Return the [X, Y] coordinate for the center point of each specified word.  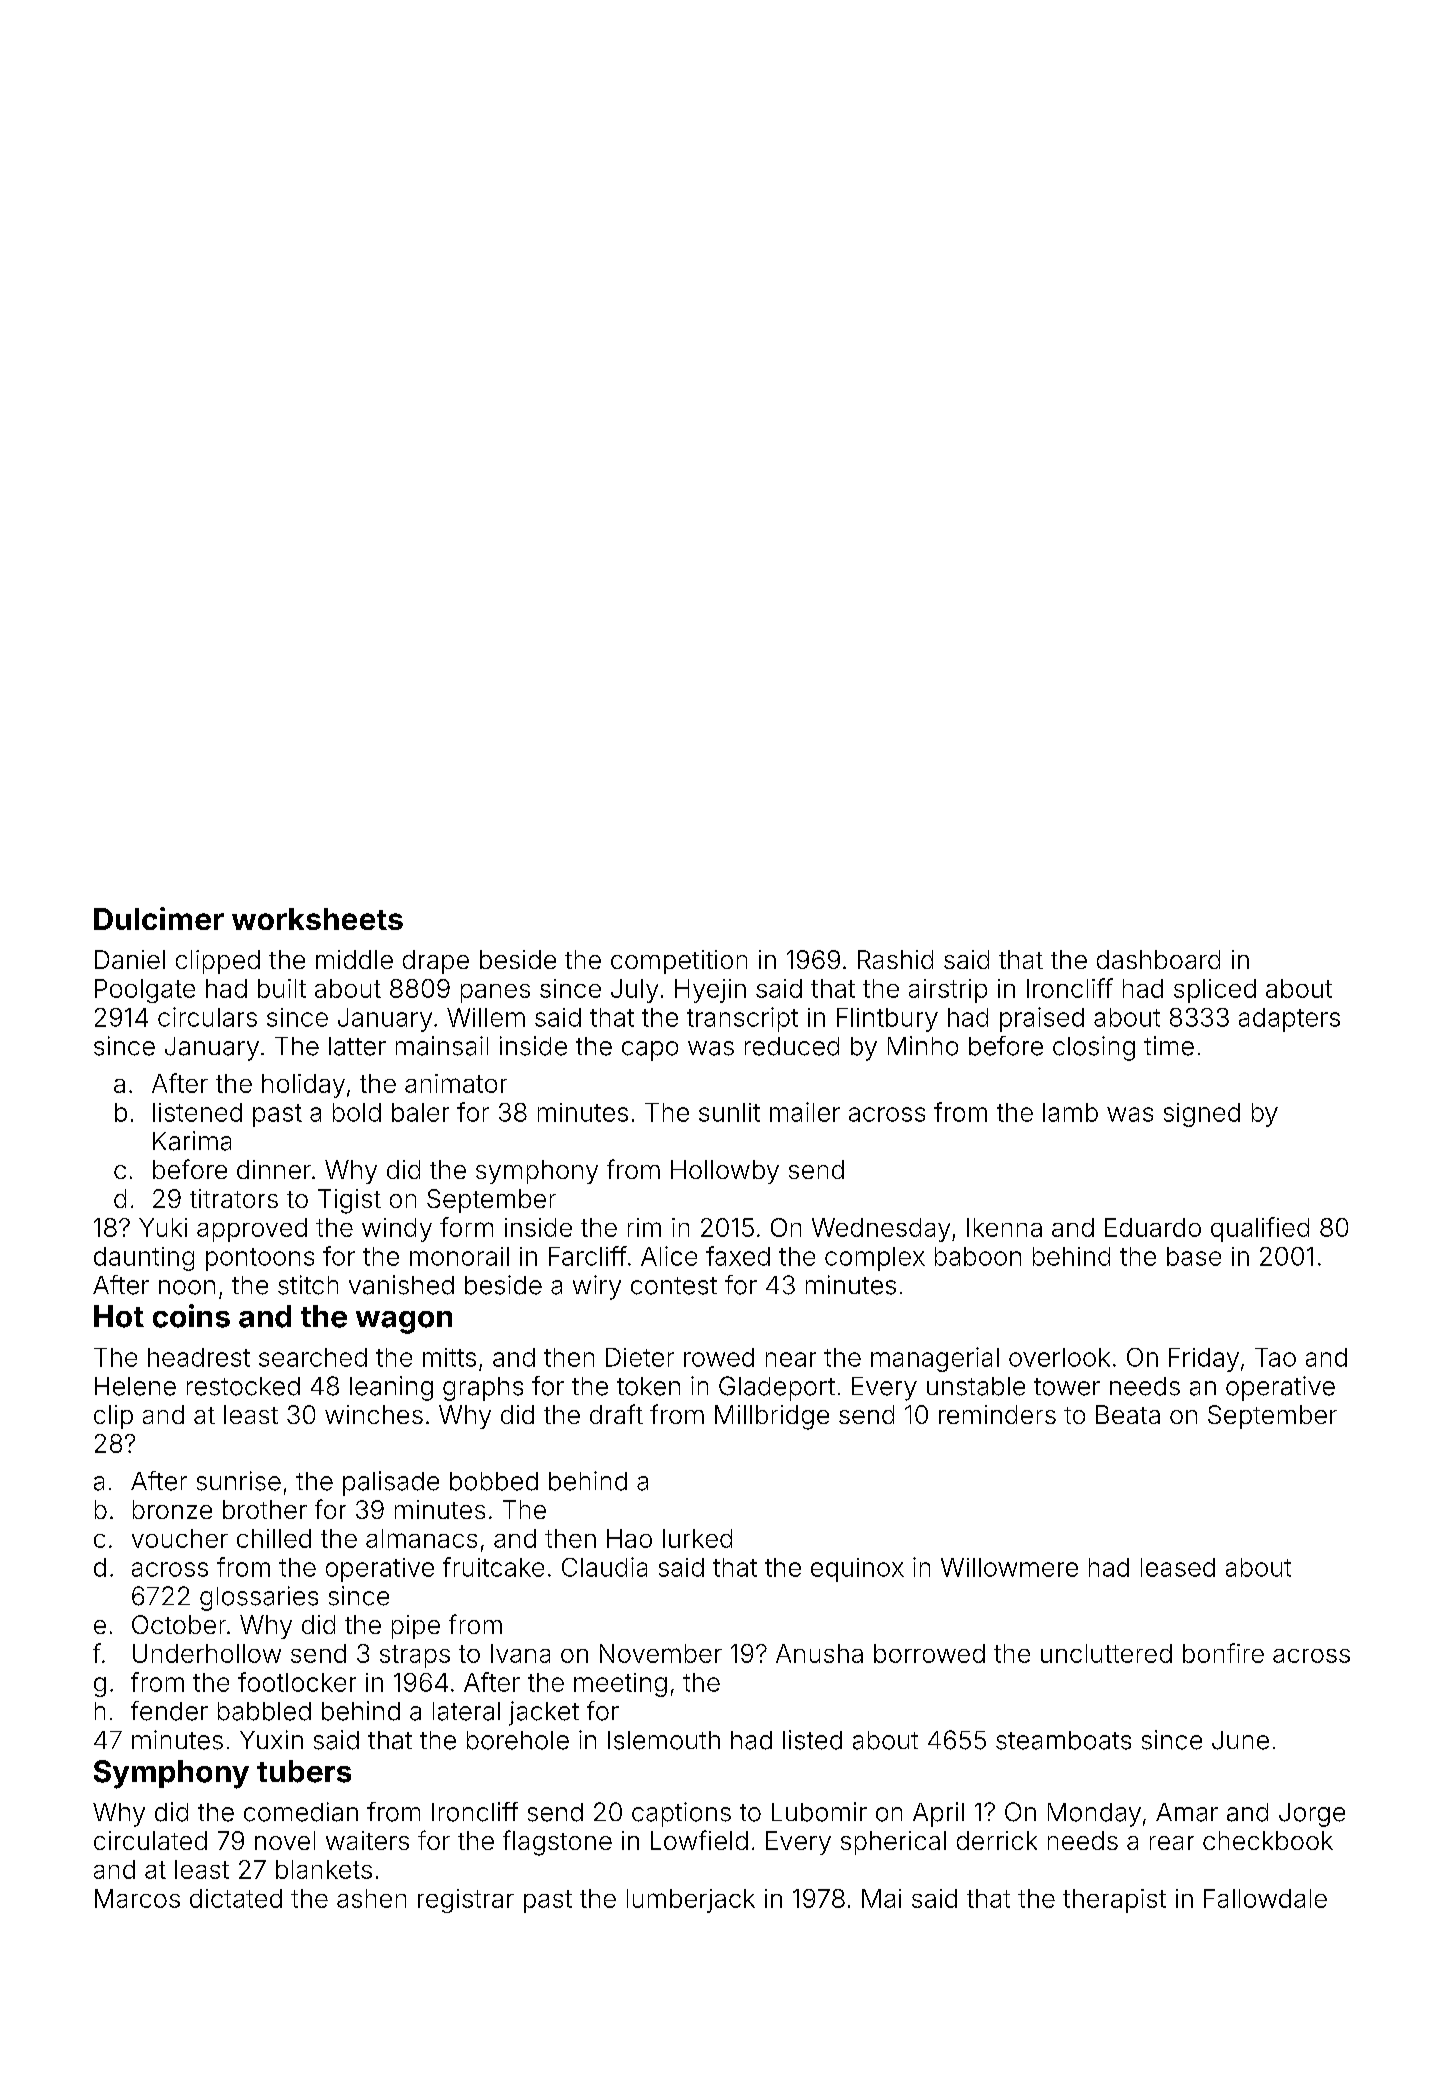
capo [650, 1051]
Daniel [130, 959]
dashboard [1158, 959]
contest [674, 1286]
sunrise [239, 1481]
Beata [1128, 1414]
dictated [236, 1898]
